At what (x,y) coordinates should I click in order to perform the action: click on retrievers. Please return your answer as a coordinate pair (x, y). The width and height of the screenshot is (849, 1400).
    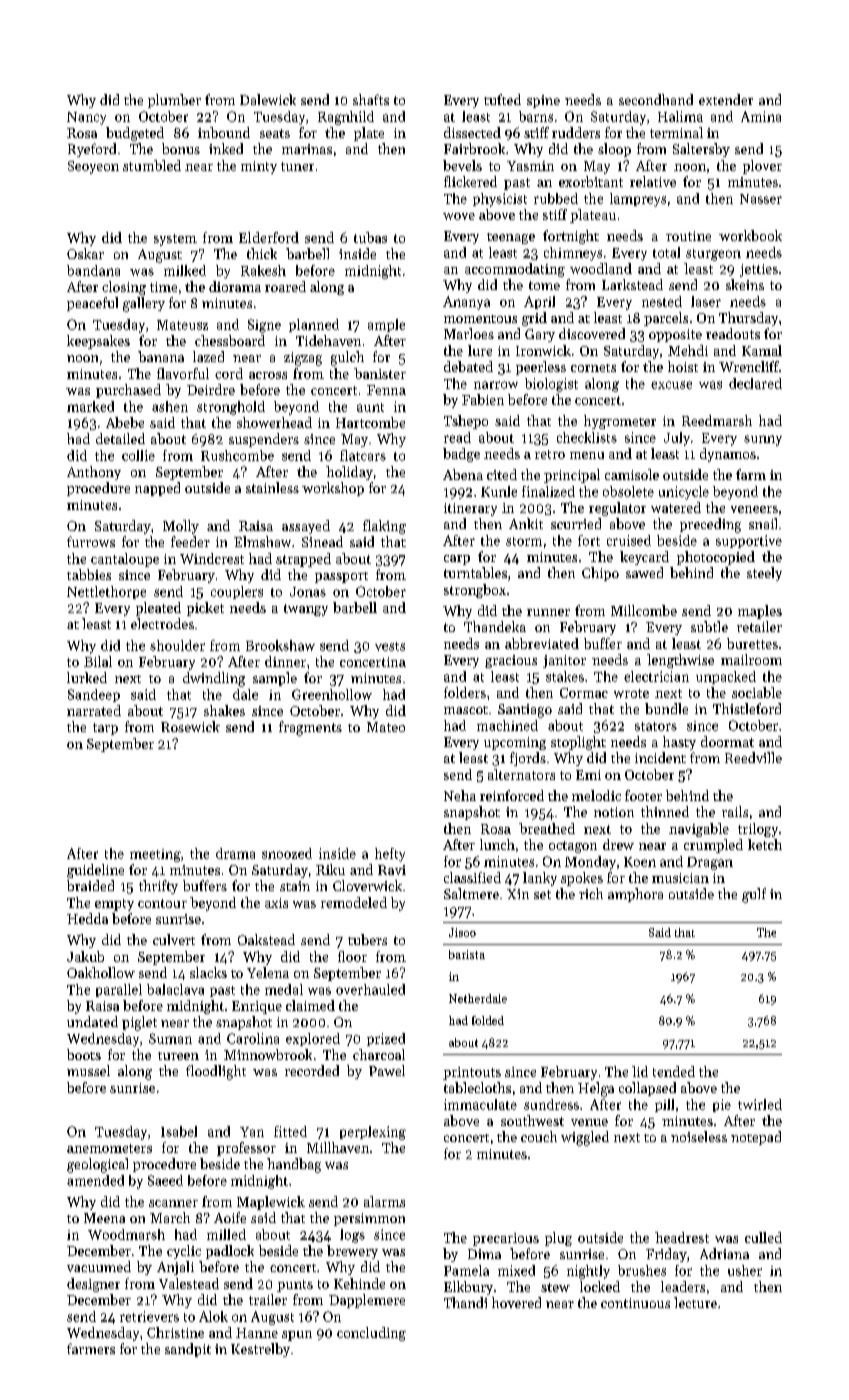
    Looking at the image, I should click on (149, 1316).
